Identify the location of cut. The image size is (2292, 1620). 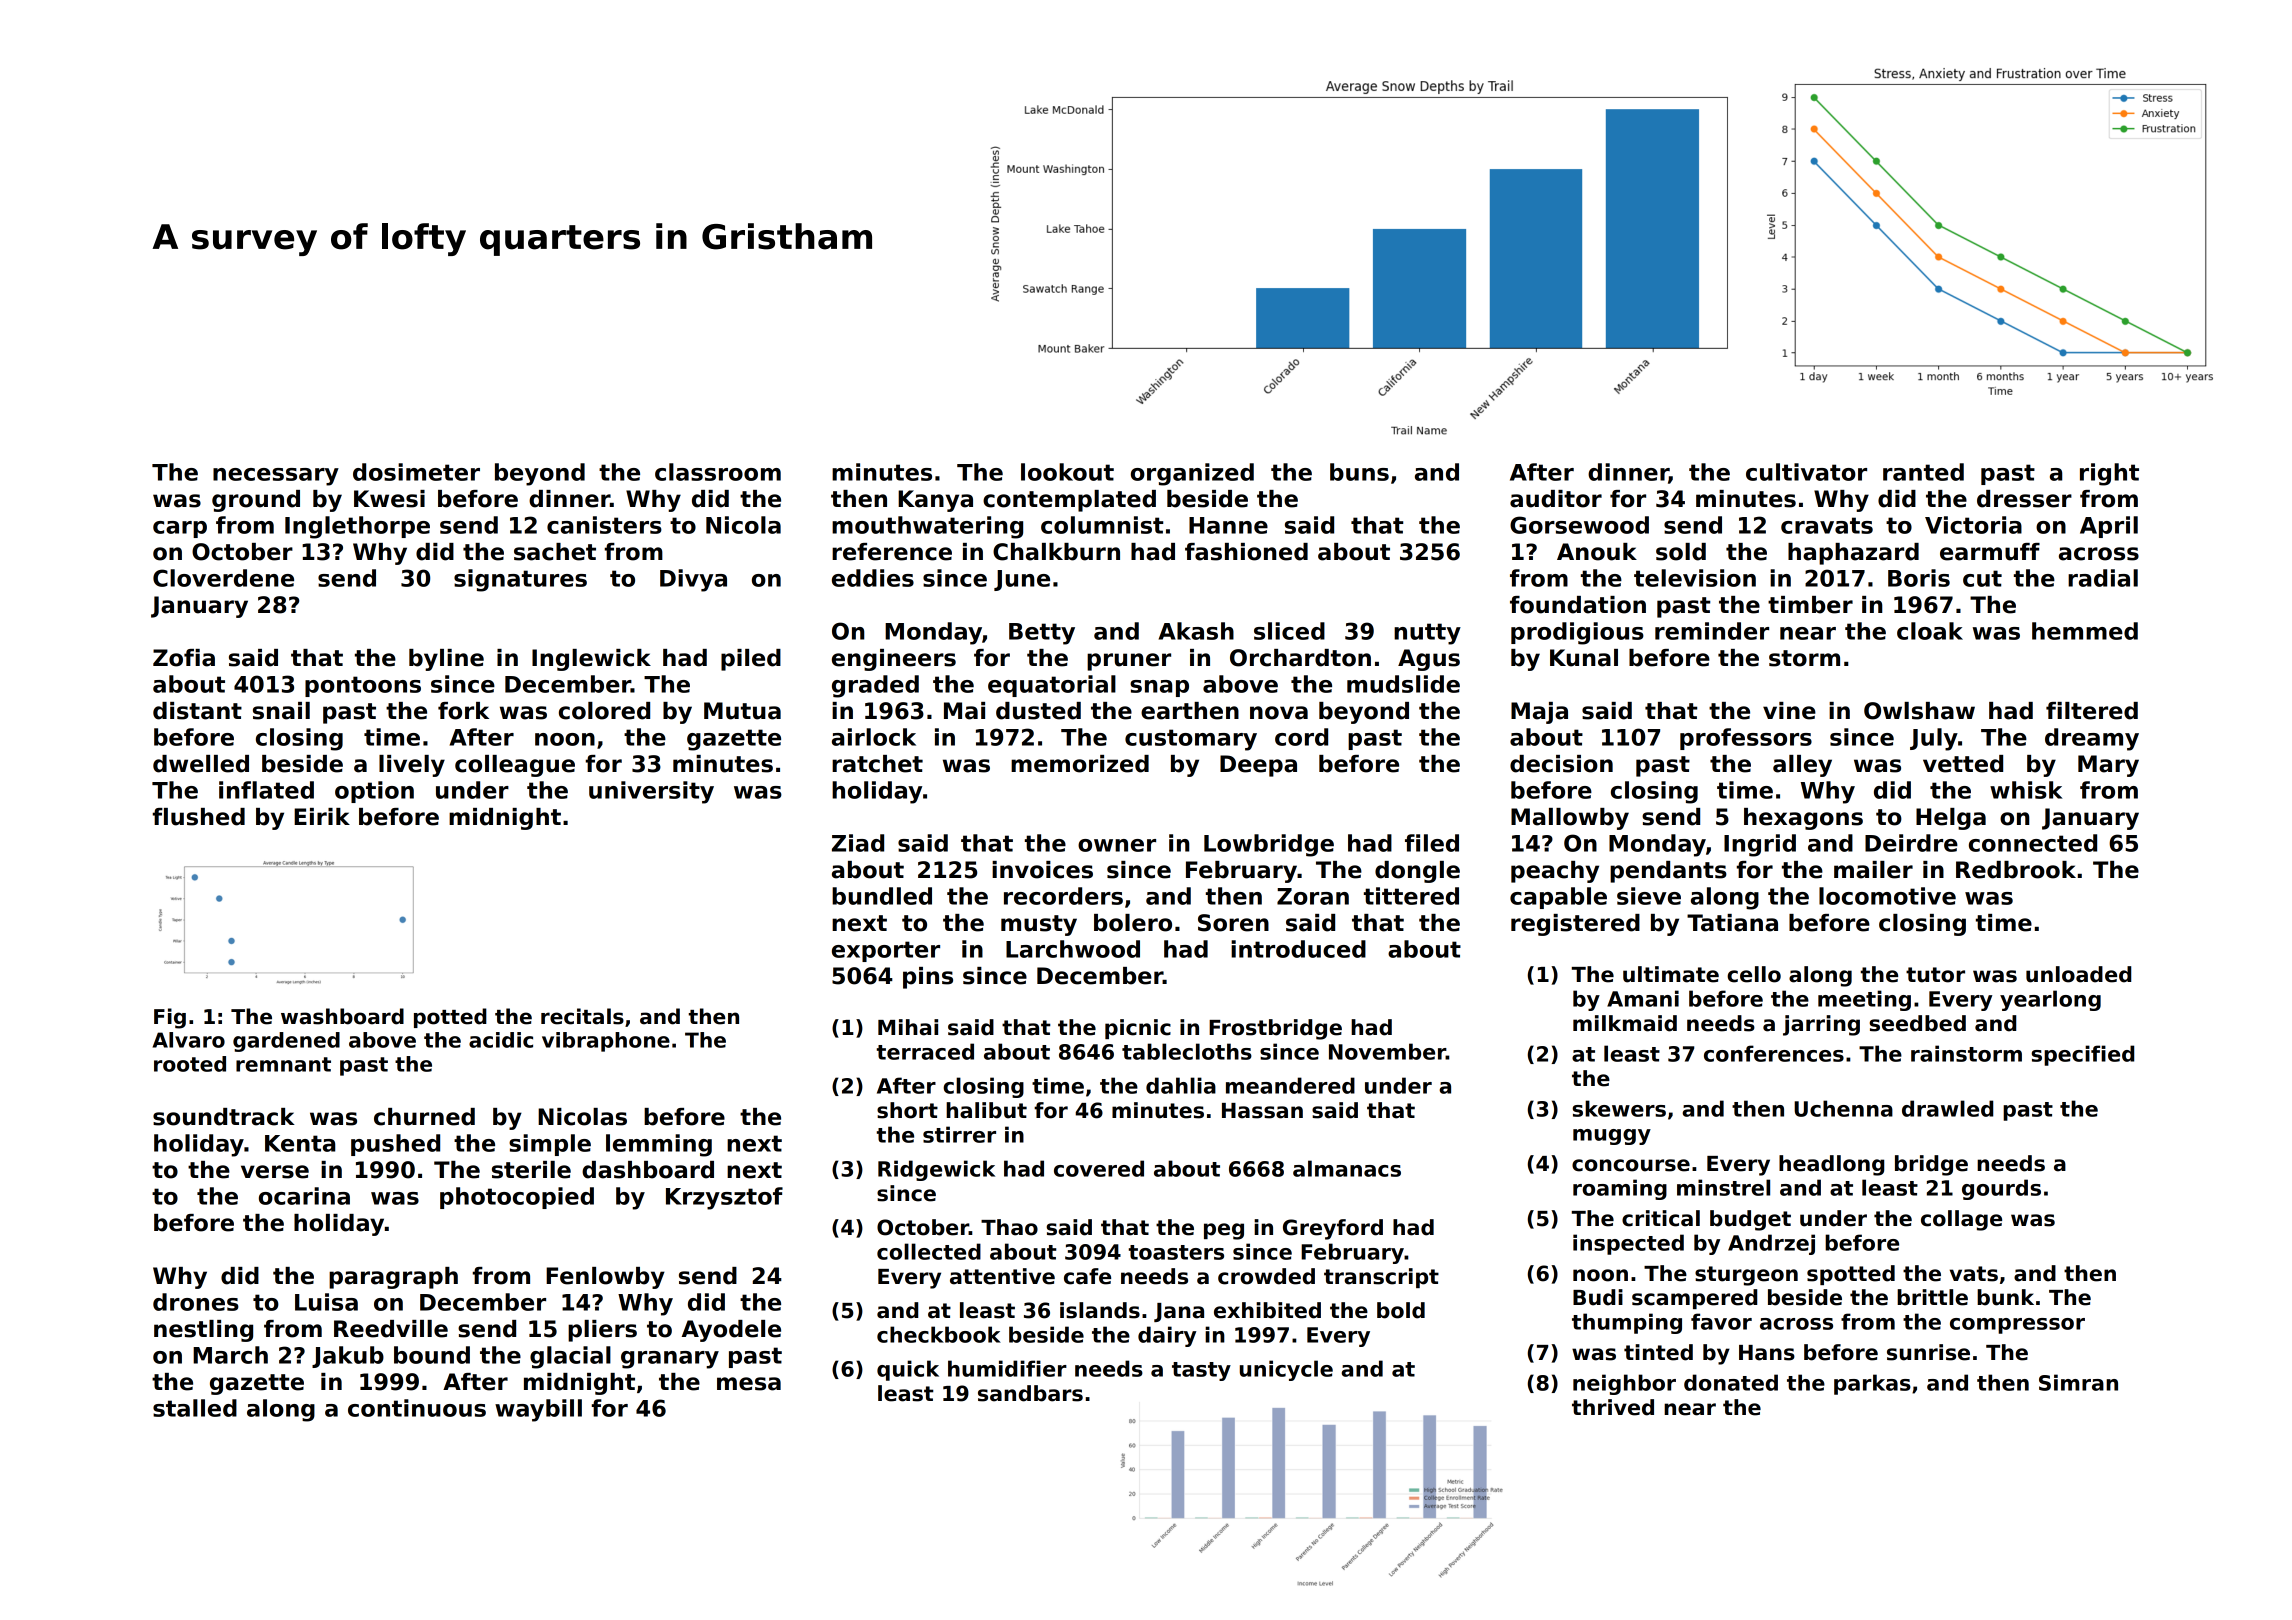
(1982, 578).
